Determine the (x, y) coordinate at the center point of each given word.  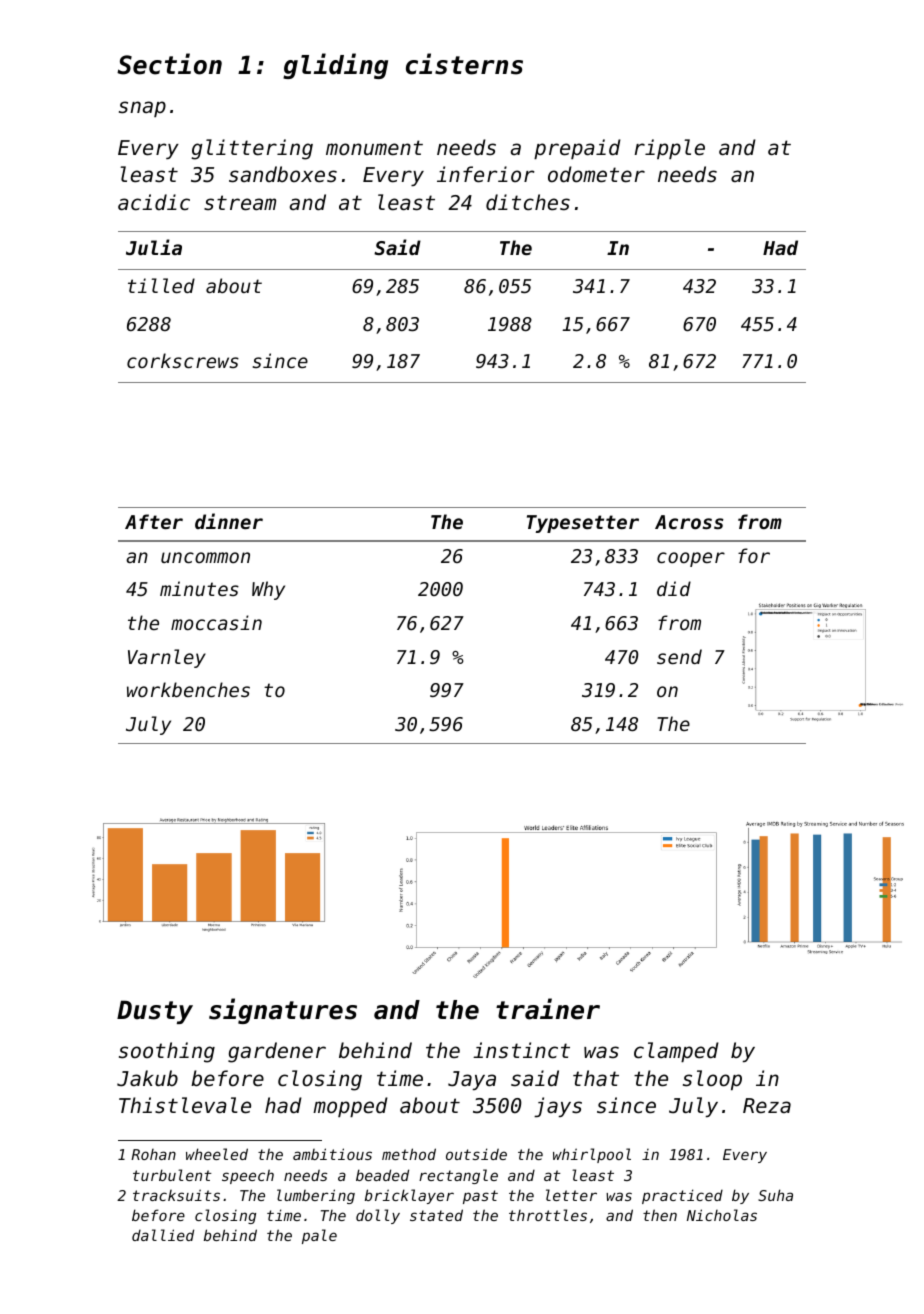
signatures (283, 1011)
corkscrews (183, 360)
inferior (486, 174)
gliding (335, 66)
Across (689, 522)
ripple (670, 149)
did (674, 588)
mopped (350, 1107)
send (679, 656)
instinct (521, 1050)
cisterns (464, 64)
